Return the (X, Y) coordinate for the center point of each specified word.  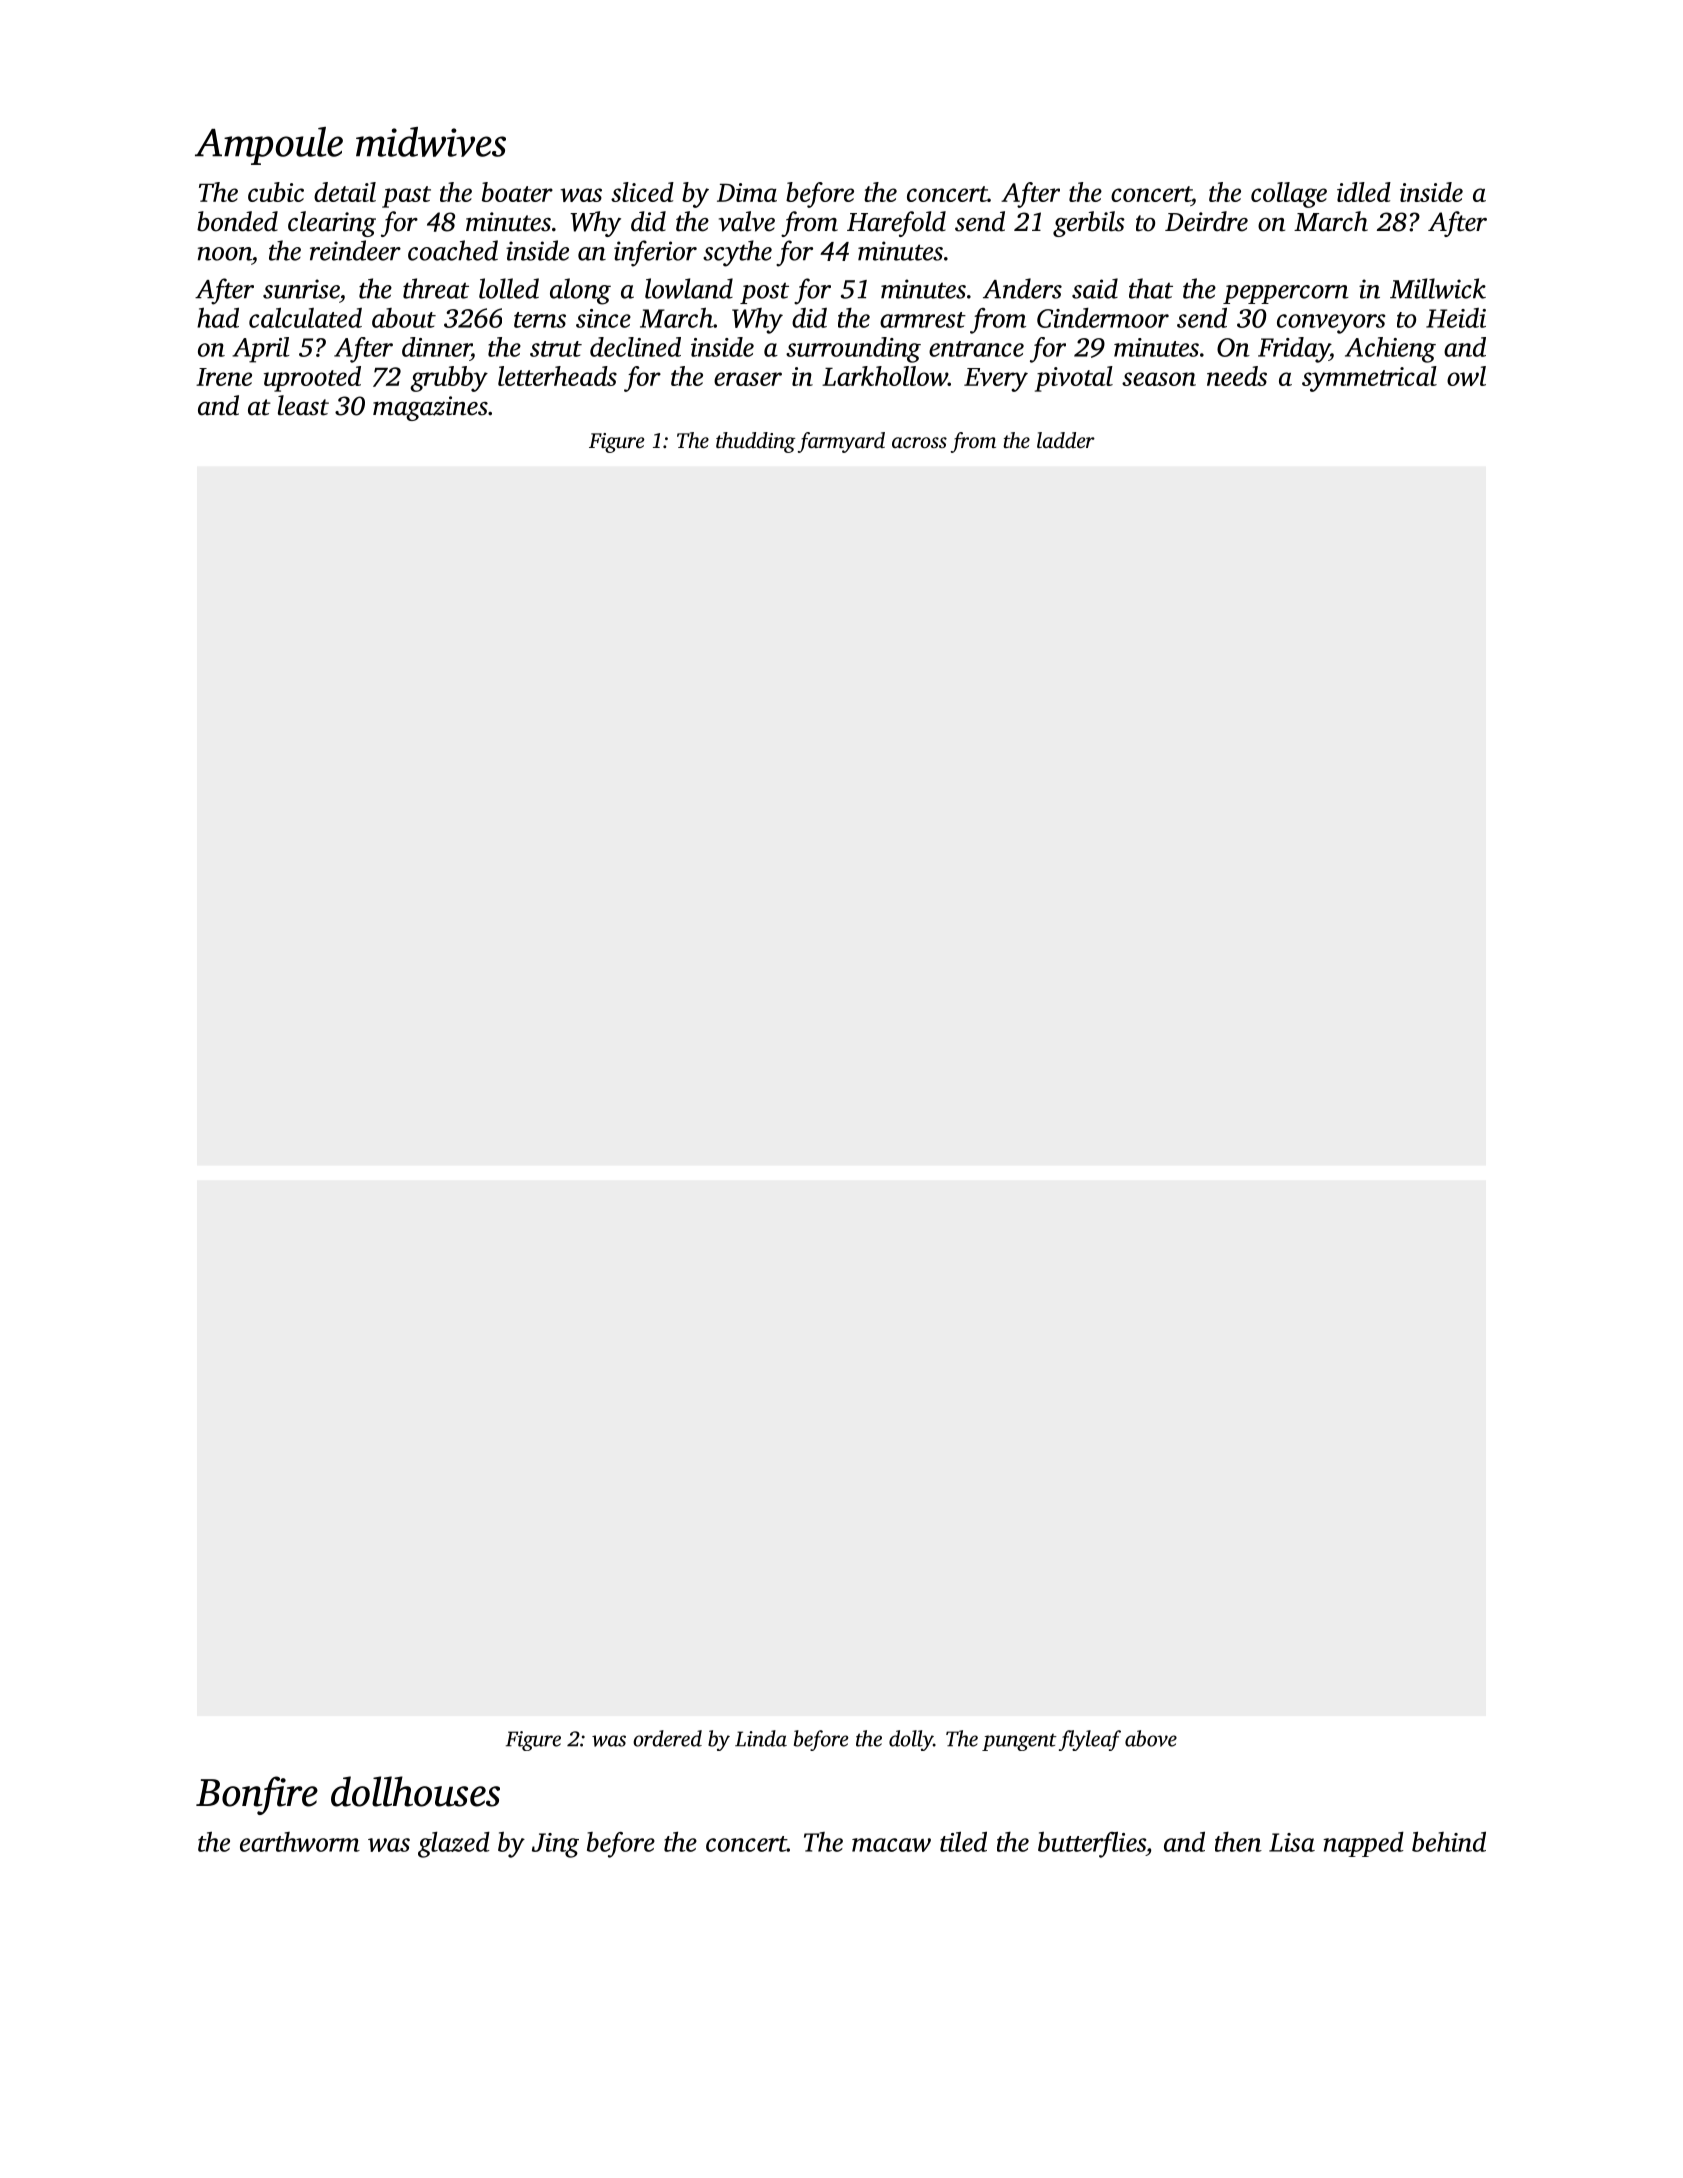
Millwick (1438, 288)
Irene (224, 377)
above (1151, 1738)
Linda (761, 1738)
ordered (667, 1738)
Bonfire (257, 1795)
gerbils (1089, 224)
